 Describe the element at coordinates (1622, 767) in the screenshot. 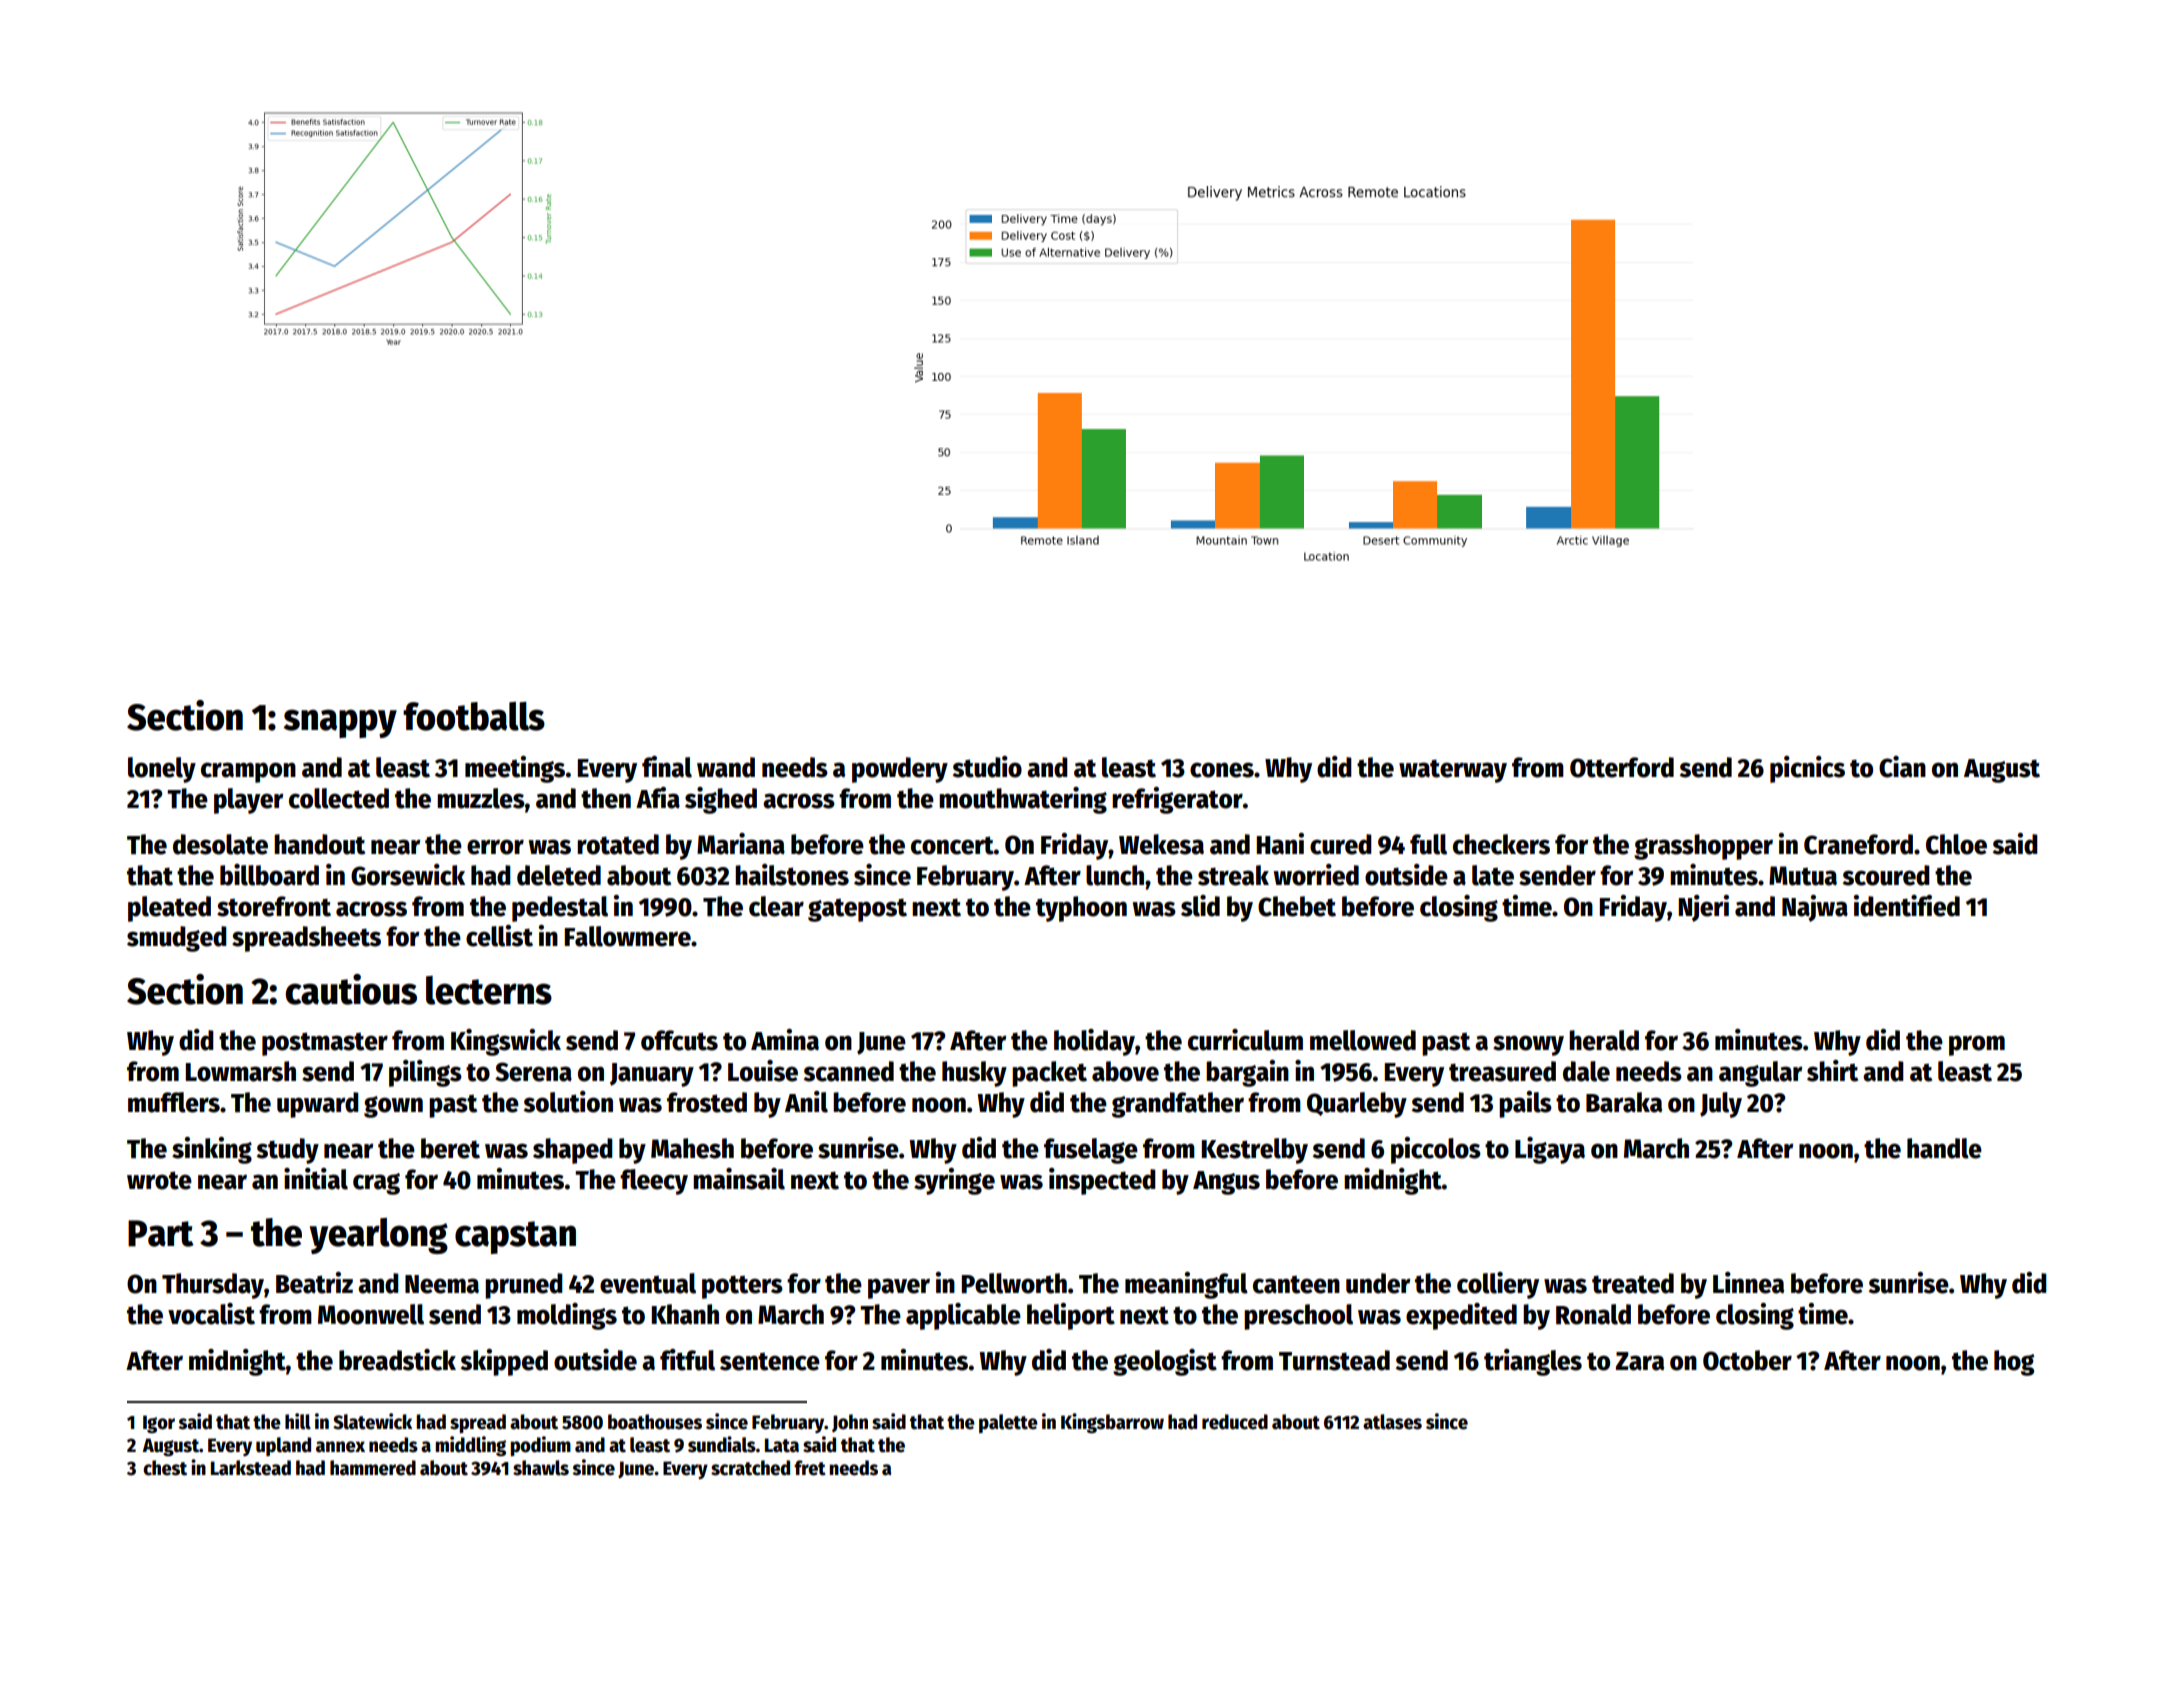

I see `Otterford` at that location.
